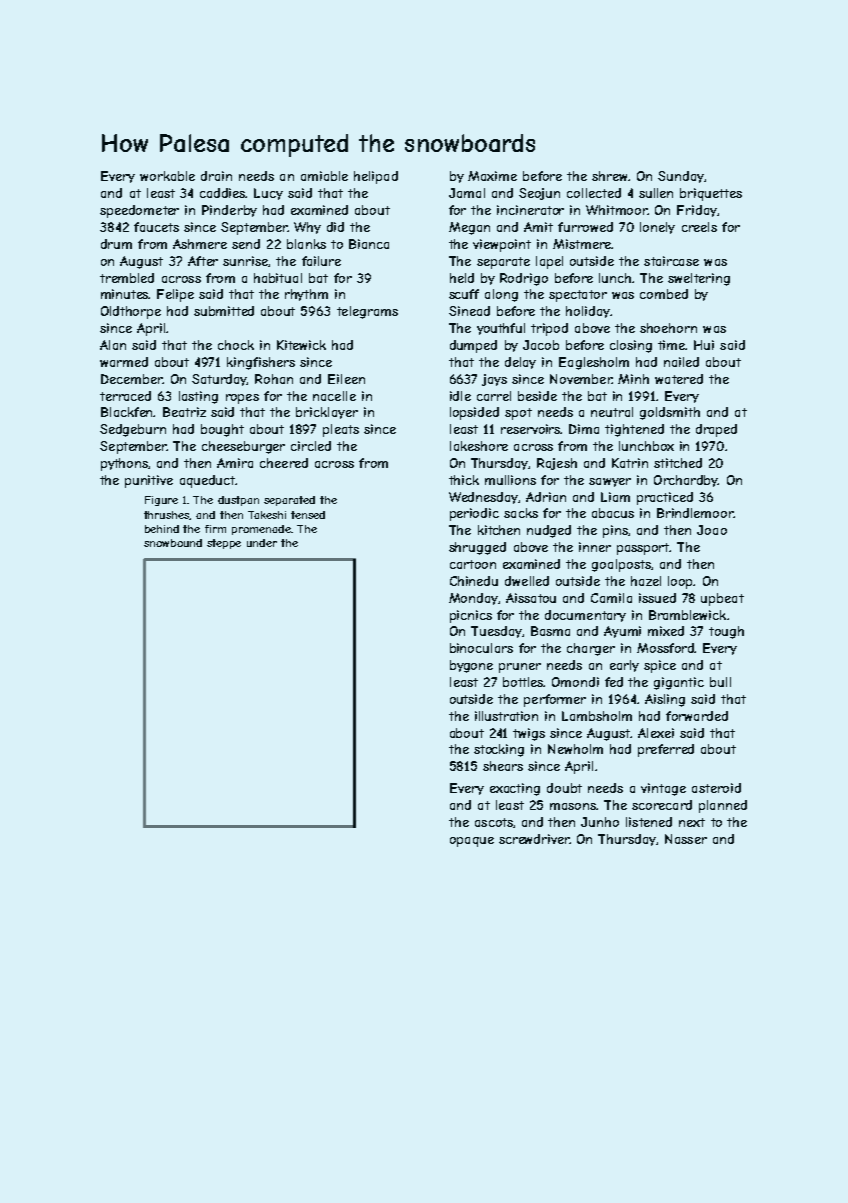 The height and width of the image is (1203, 848). Describe the element at coordinates (369, 244) in the image. I see `Bianca` at that location.
